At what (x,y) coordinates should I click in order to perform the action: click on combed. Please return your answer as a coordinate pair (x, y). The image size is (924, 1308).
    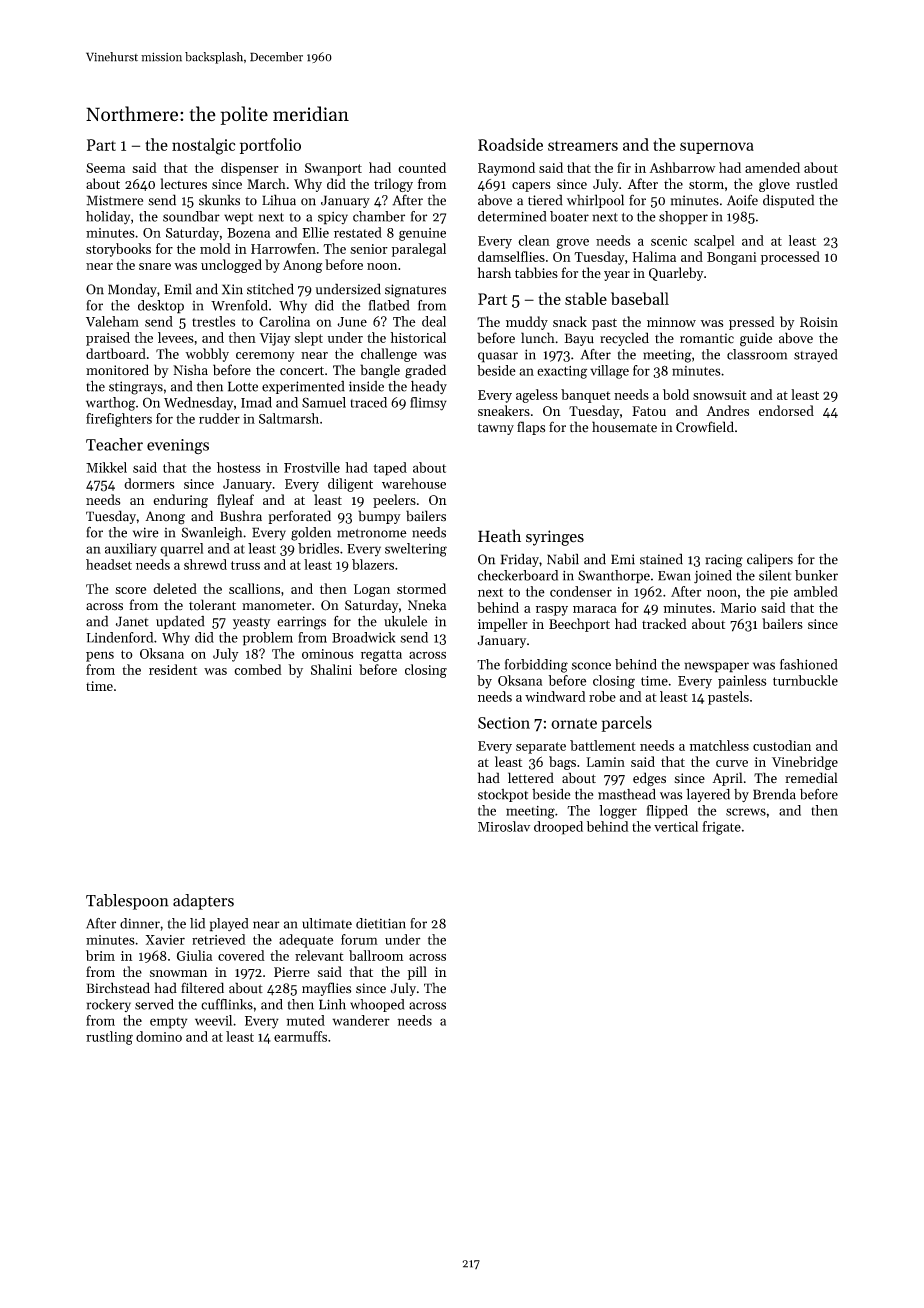
    Looking at the image, I should click on (258, 669).
